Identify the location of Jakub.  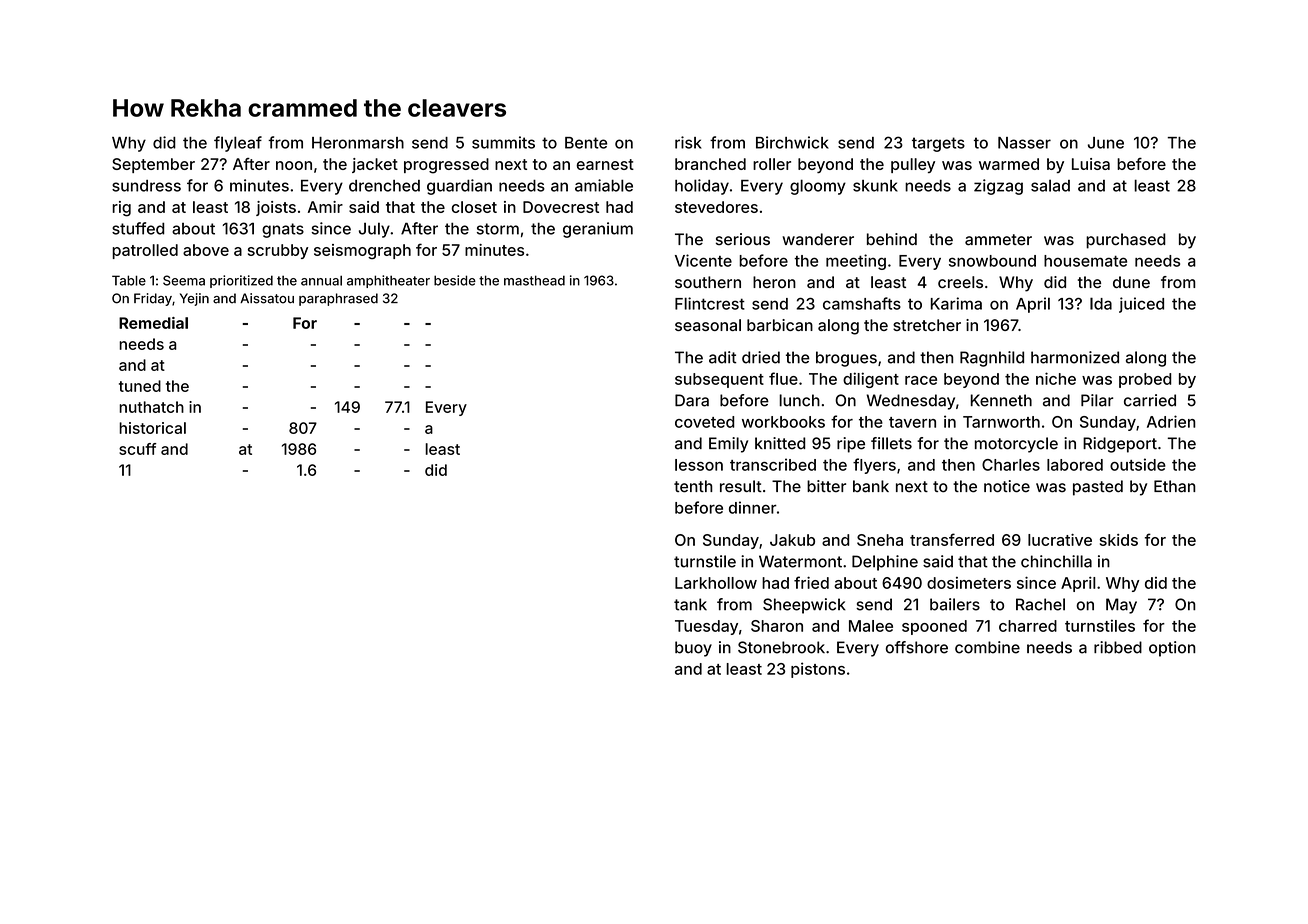
(792, 540).
